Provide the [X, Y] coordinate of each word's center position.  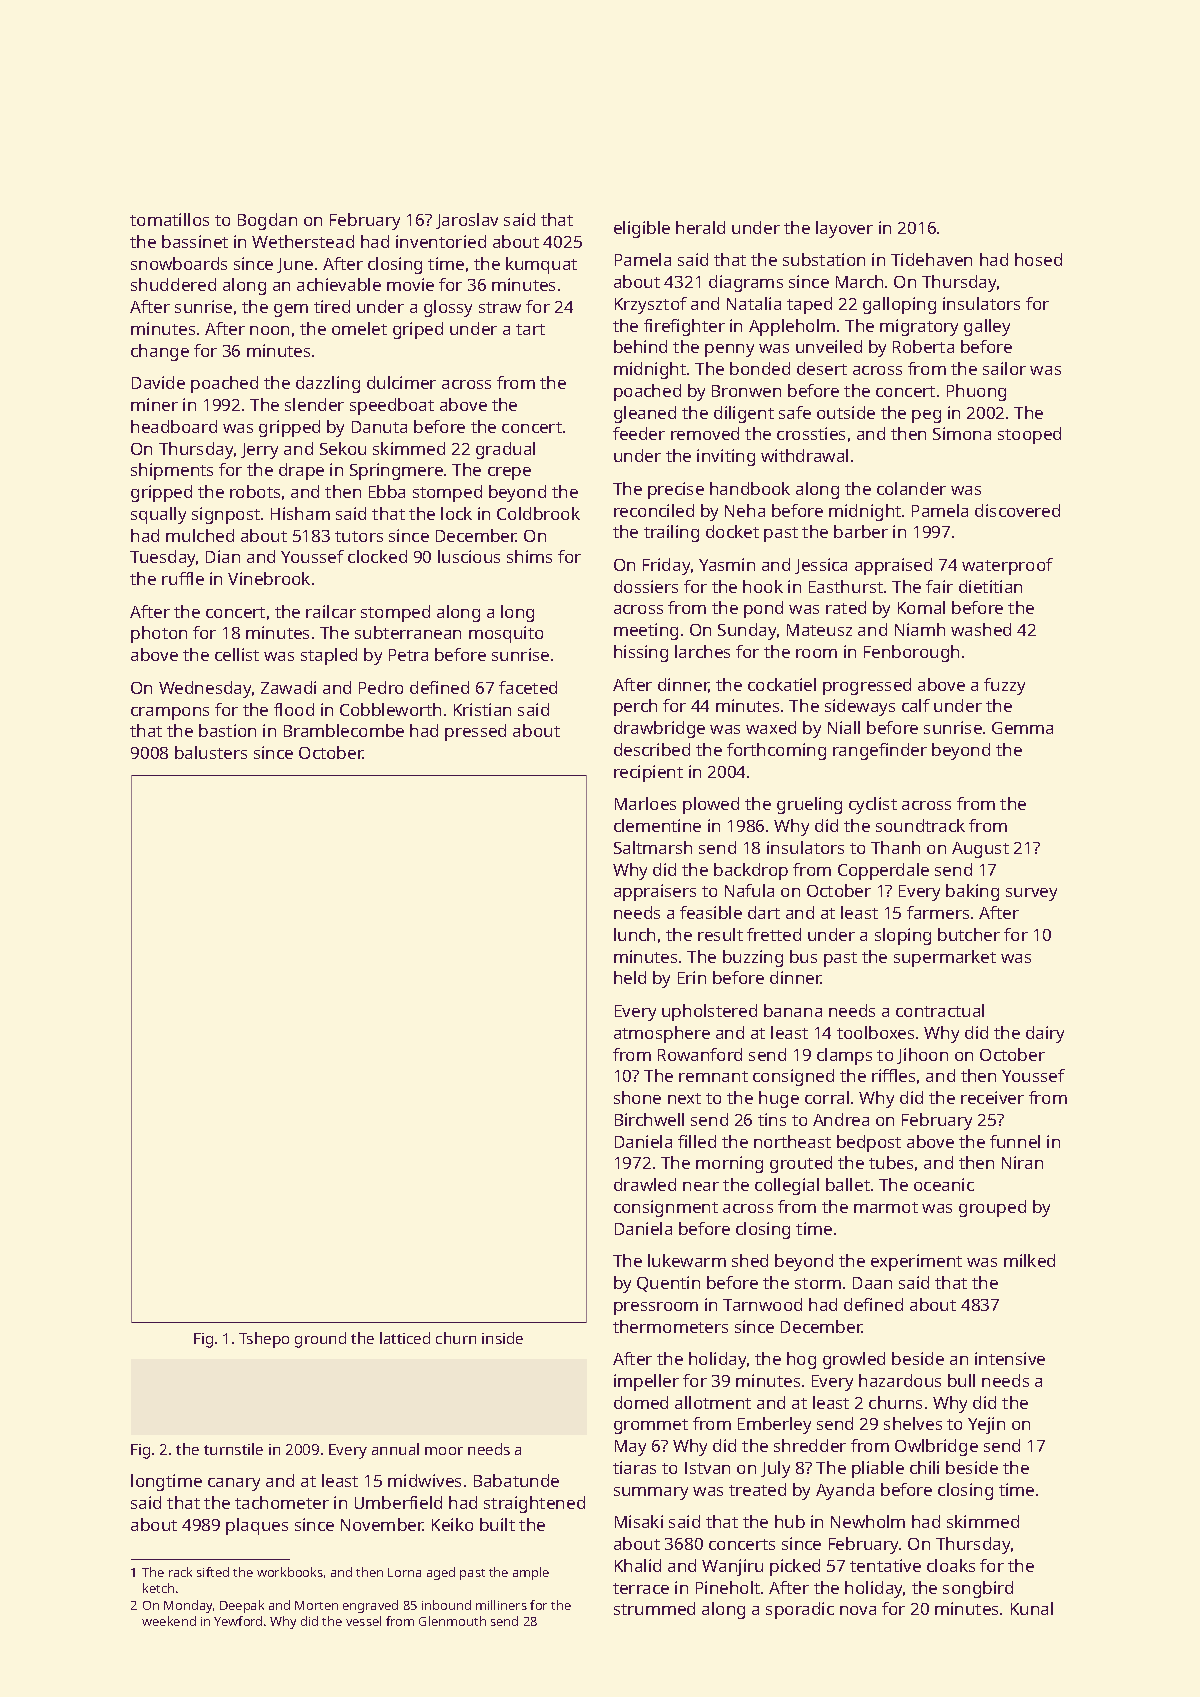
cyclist [873, 805]
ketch [158, 1588]
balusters [211, 752]
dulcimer [401, 382]
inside [502, 1338]
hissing [641, 653]
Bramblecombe [344, 730]
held [630, 977]
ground [320, 1340]
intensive [1010, 1358]
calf [916, 705]
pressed [475, 732]
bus [803, 956]
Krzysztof [651, 305]
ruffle [183, 578]
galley [987, 327]
